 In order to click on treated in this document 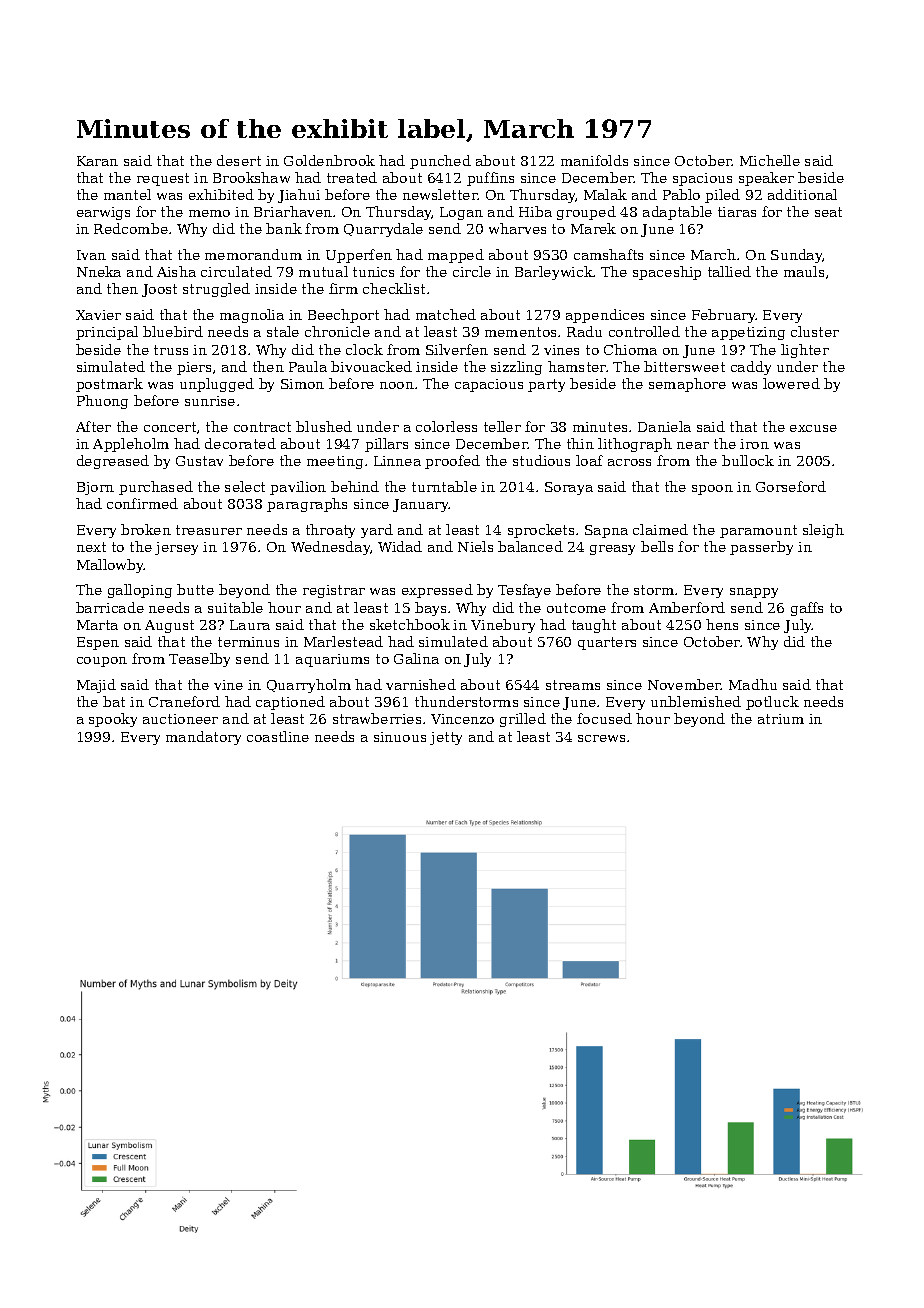, I will do `click(352, 177)`.
